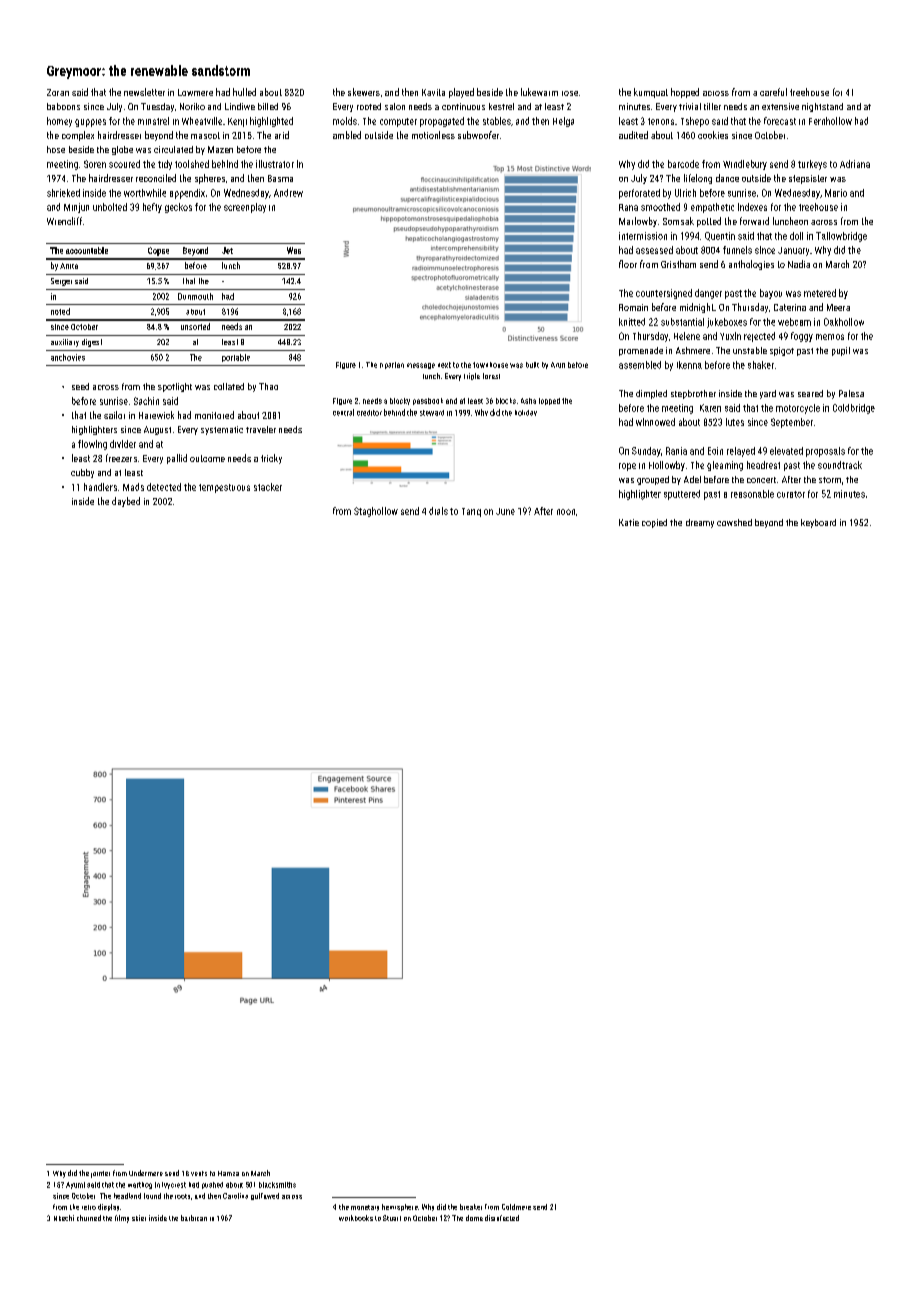 Image resolution: width=924 pixels, height=1308 pixels. What do you see at coordinates (676, 451) in the document?
I see `Rania` at bounding box center [676, 451].
